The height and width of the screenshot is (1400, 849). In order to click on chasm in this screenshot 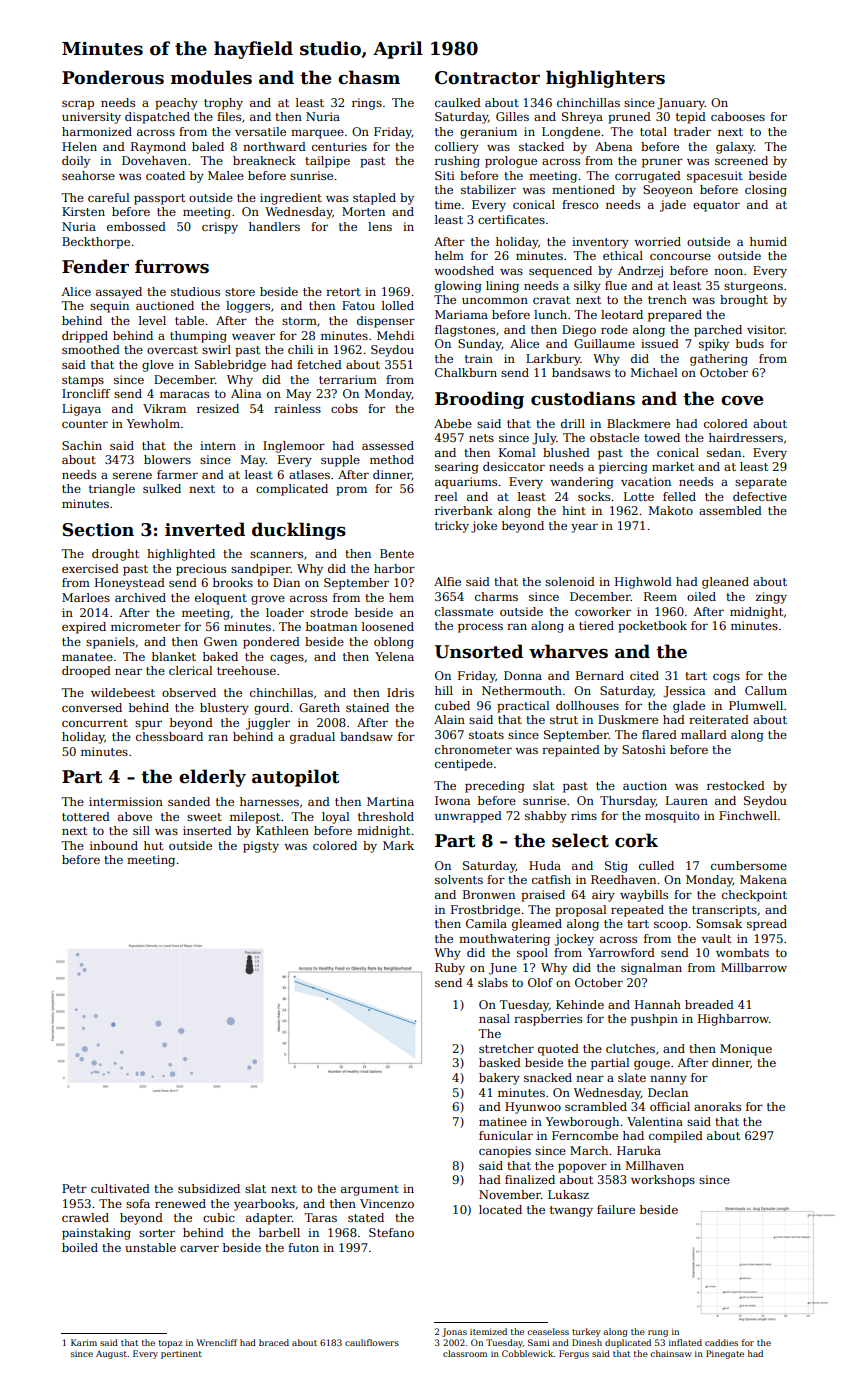, I will do `click(369, 77)`.
